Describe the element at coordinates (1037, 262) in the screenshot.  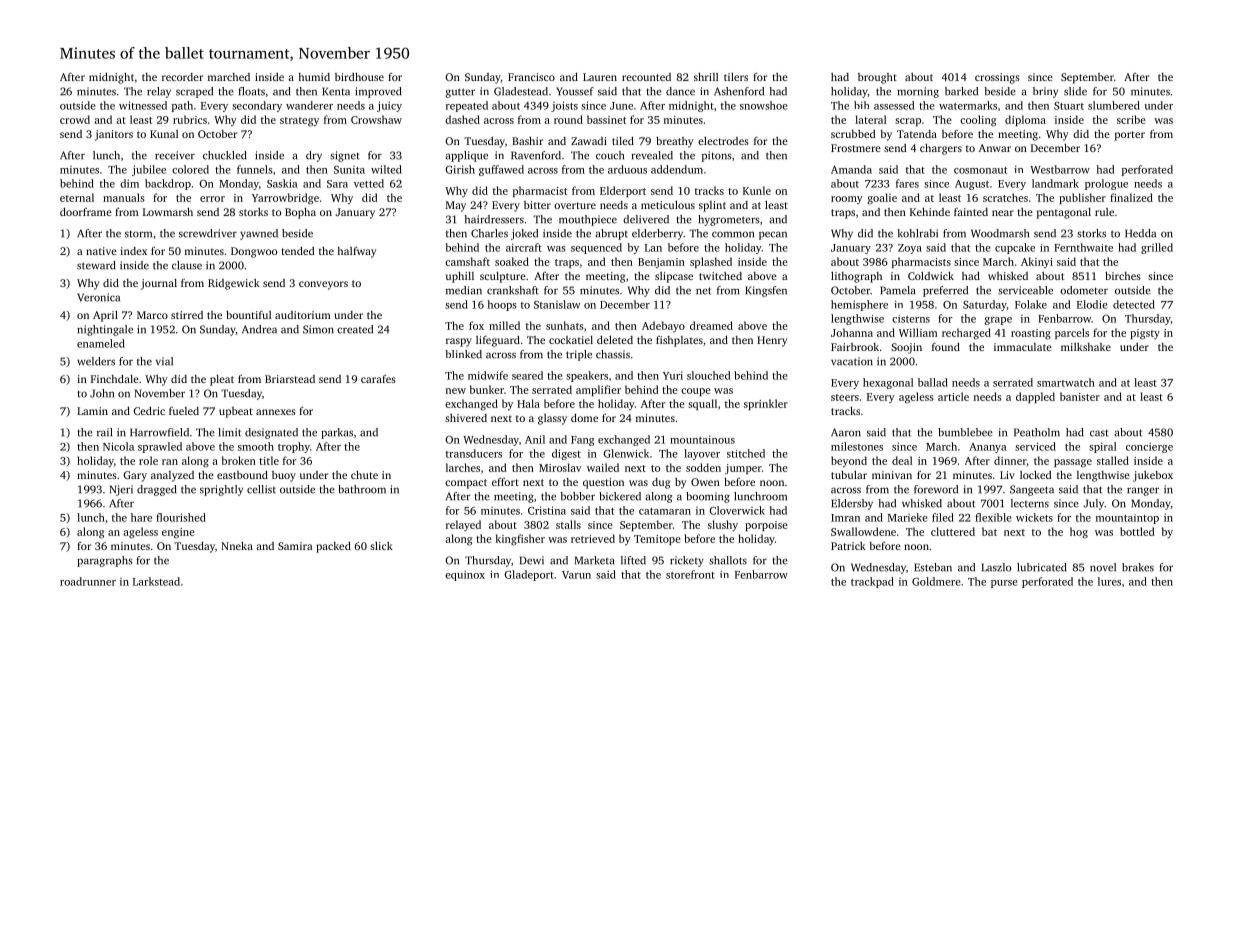
I see `Akinyi` at that location.
